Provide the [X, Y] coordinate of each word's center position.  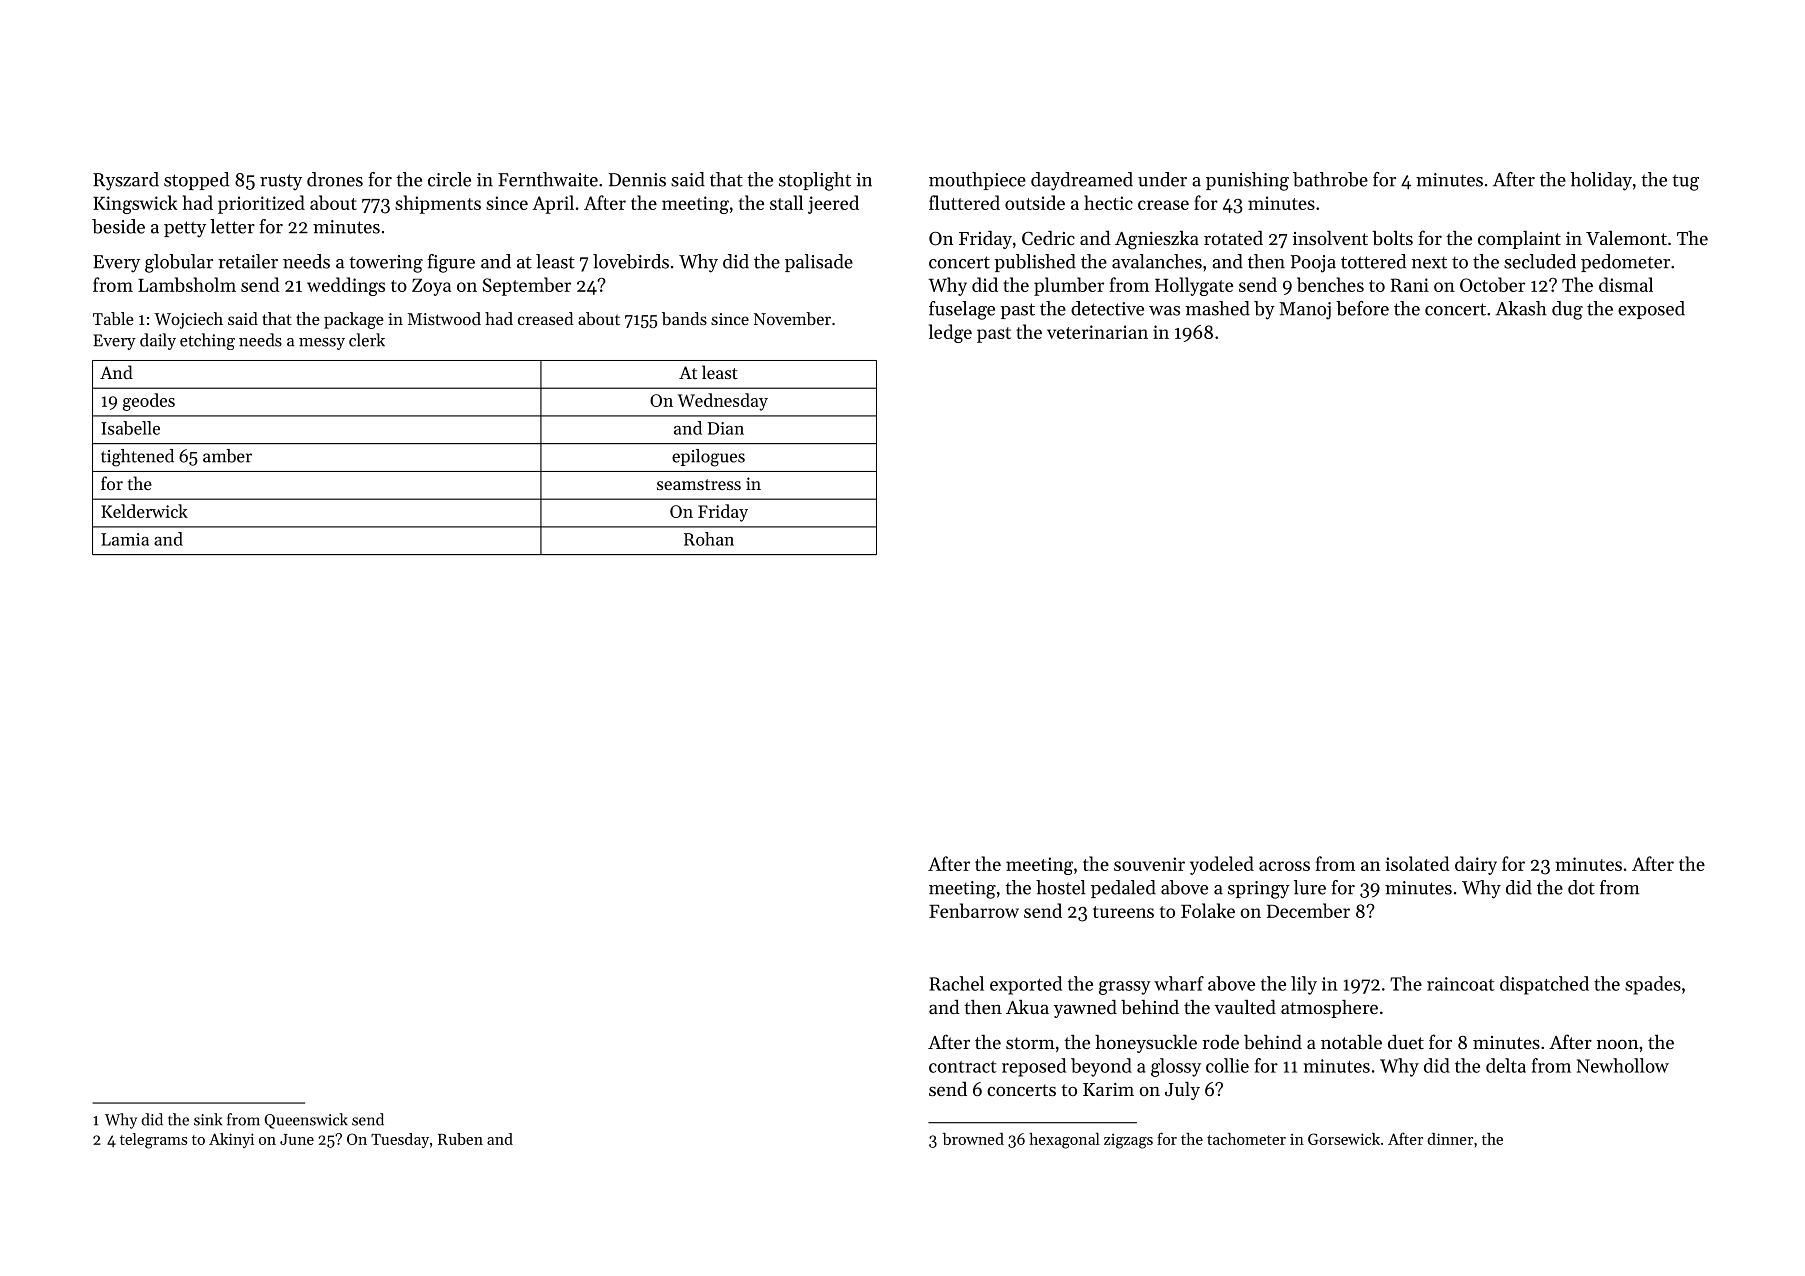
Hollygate [1194, 286]
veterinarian [1097, 332]
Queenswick [306, 1121]
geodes [149, 402]
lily [1304, 985]
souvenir [1149, 864]
